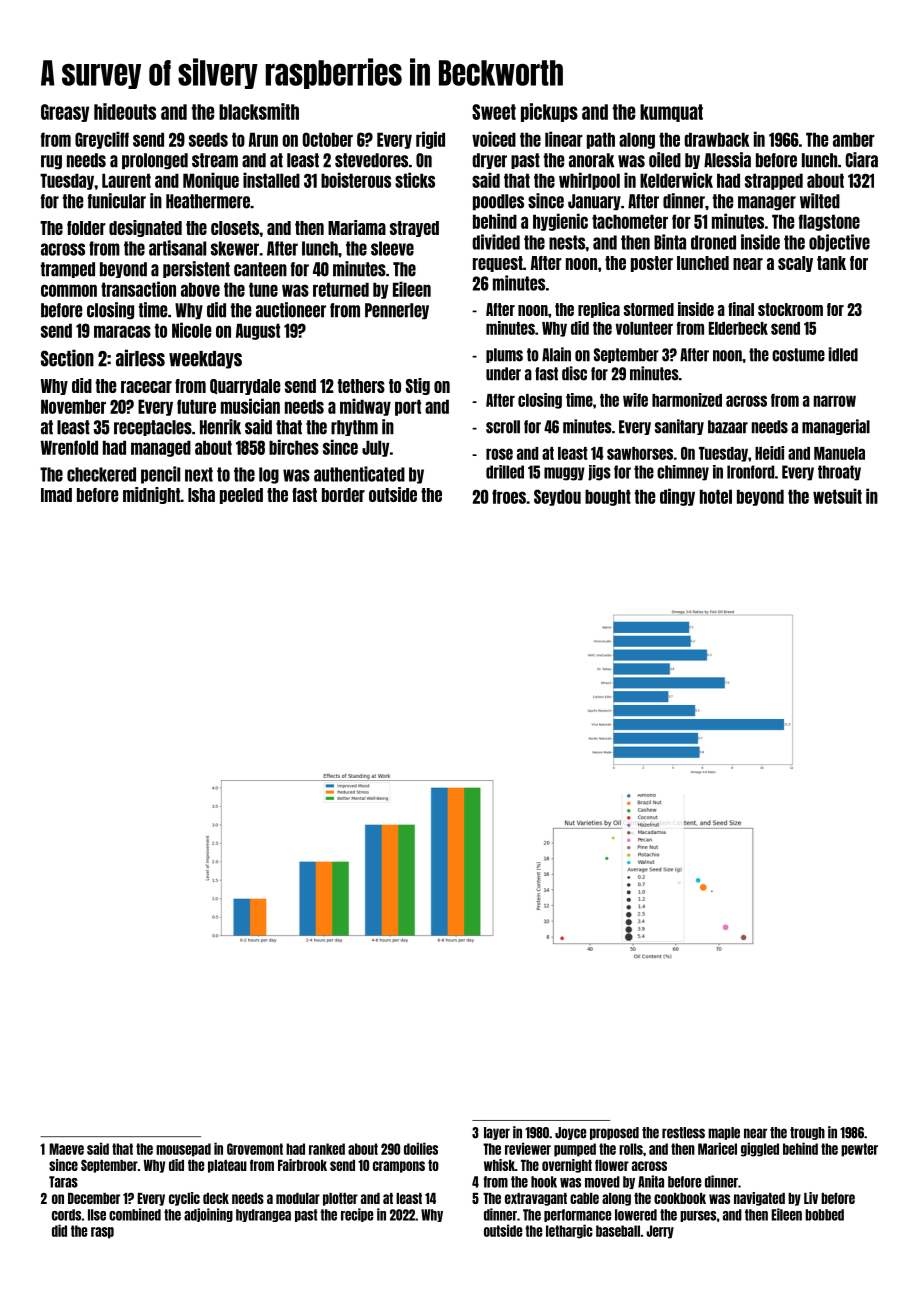 The height and width of the screenshot is (1308, 924). Describe the element at coordinates (824, 1215) in the screenshot. I see `bobbed` at that location.
